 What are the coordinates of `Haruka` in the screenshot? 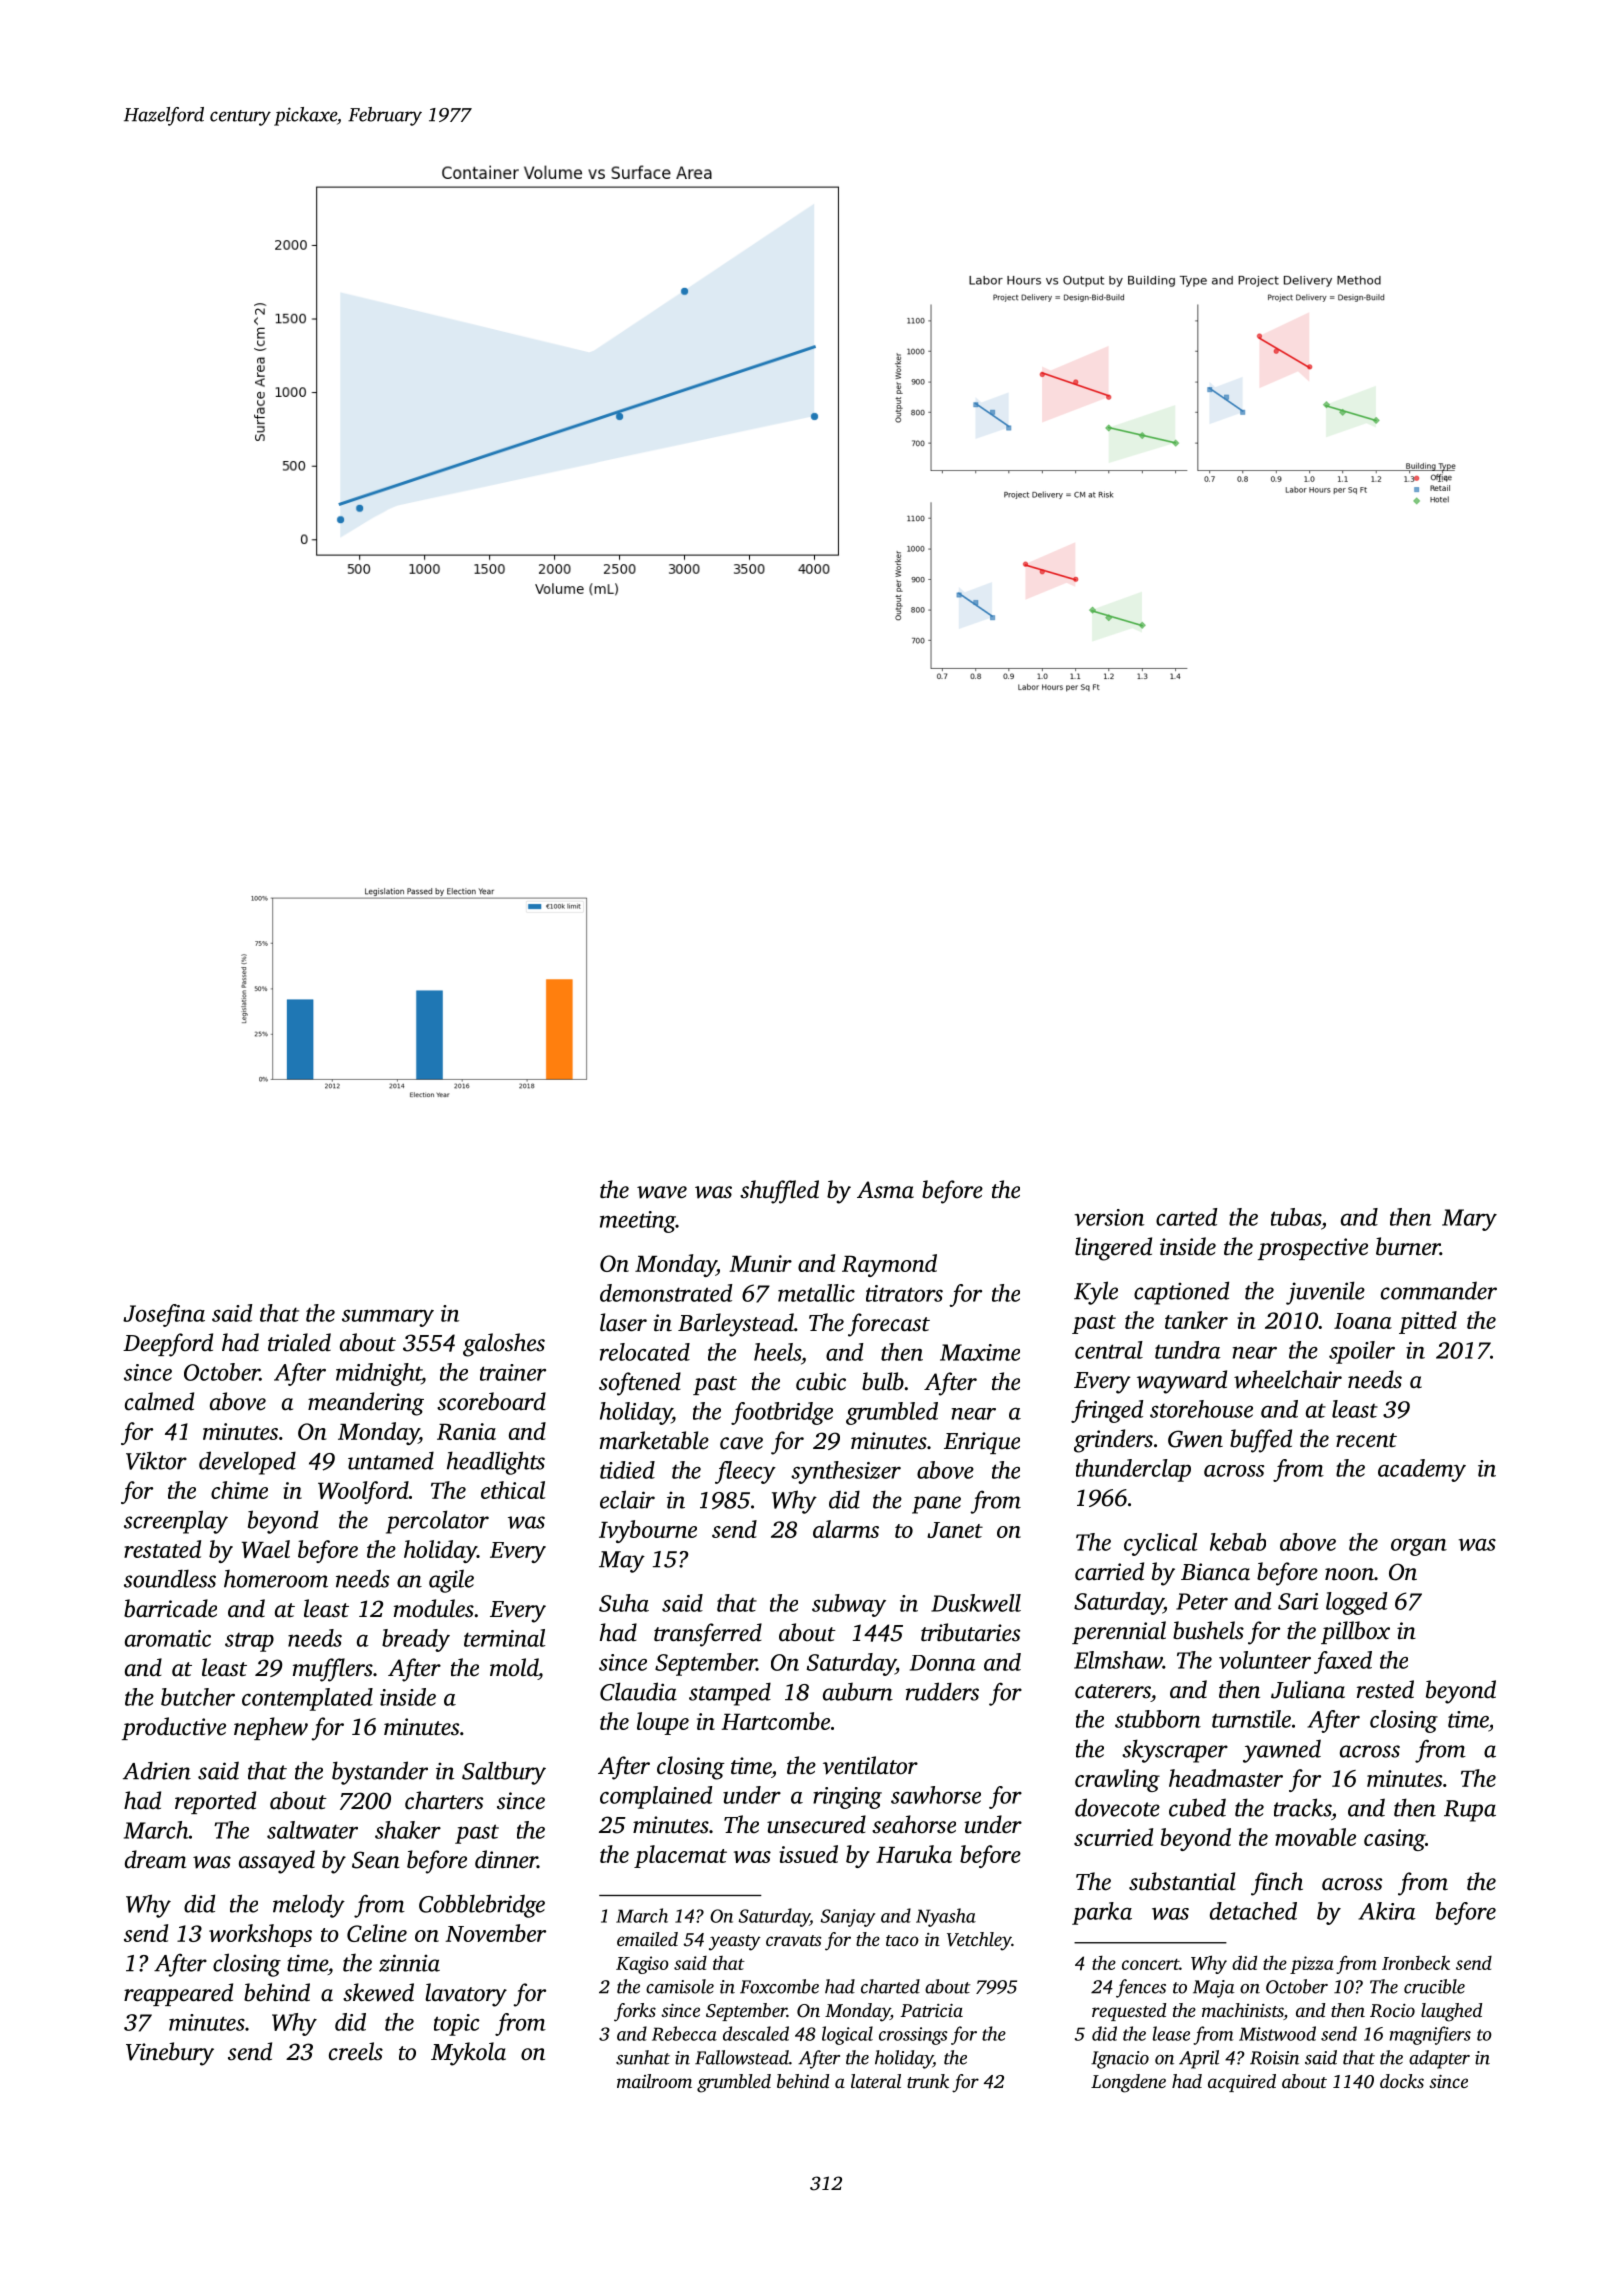 It's located at (914, 1854).
